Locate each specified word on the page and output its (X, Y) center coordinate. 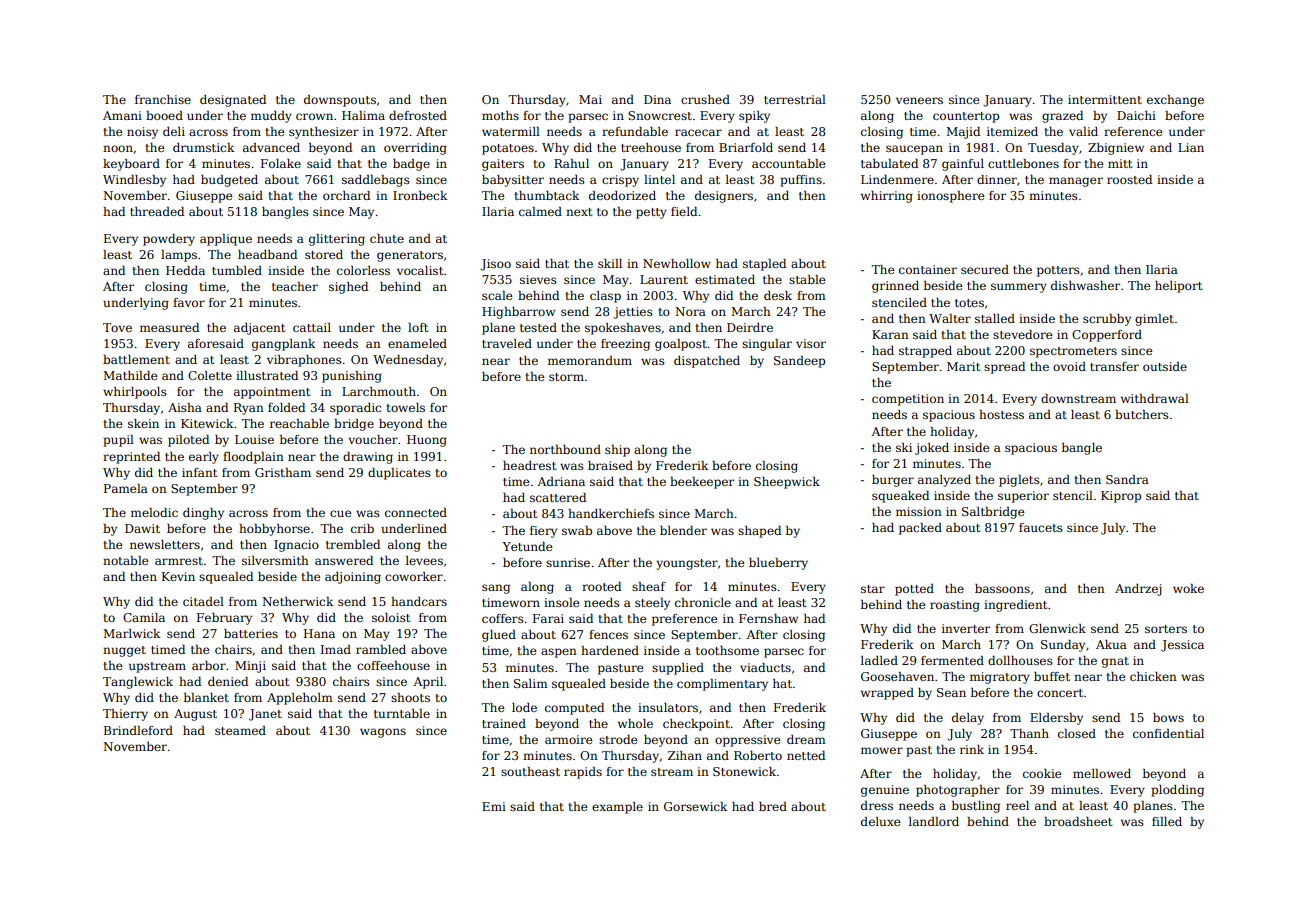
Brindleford (138, 730)
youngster (687, 564)
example (617, 808)
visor (811, 343)
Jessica (1182, 646)
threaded (157, 211)
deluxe (880, 821)
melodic (154, 512)
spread (1004, 368)
